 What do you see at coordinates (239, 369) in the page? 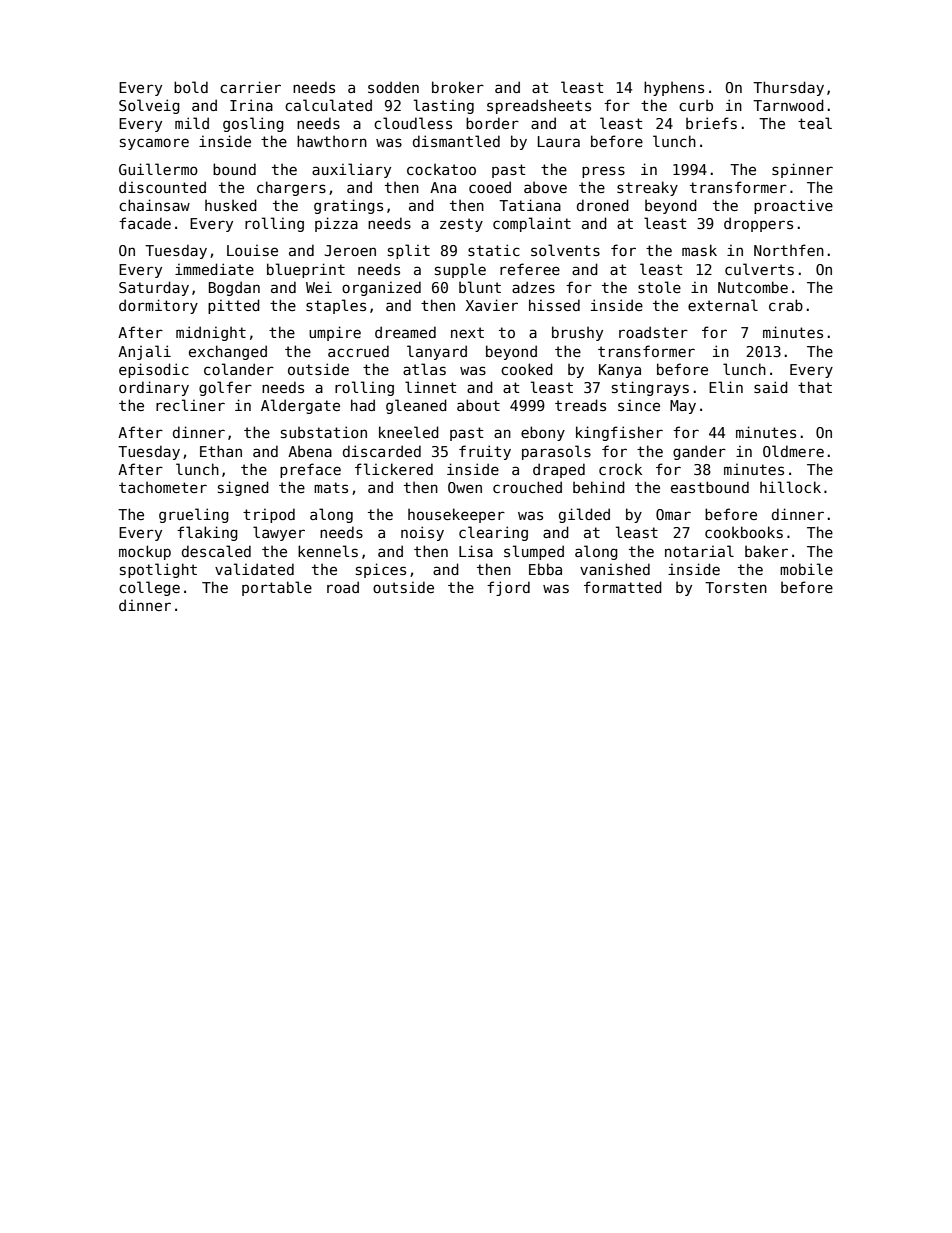
I see `colander` at bounding box center [239, 369].
